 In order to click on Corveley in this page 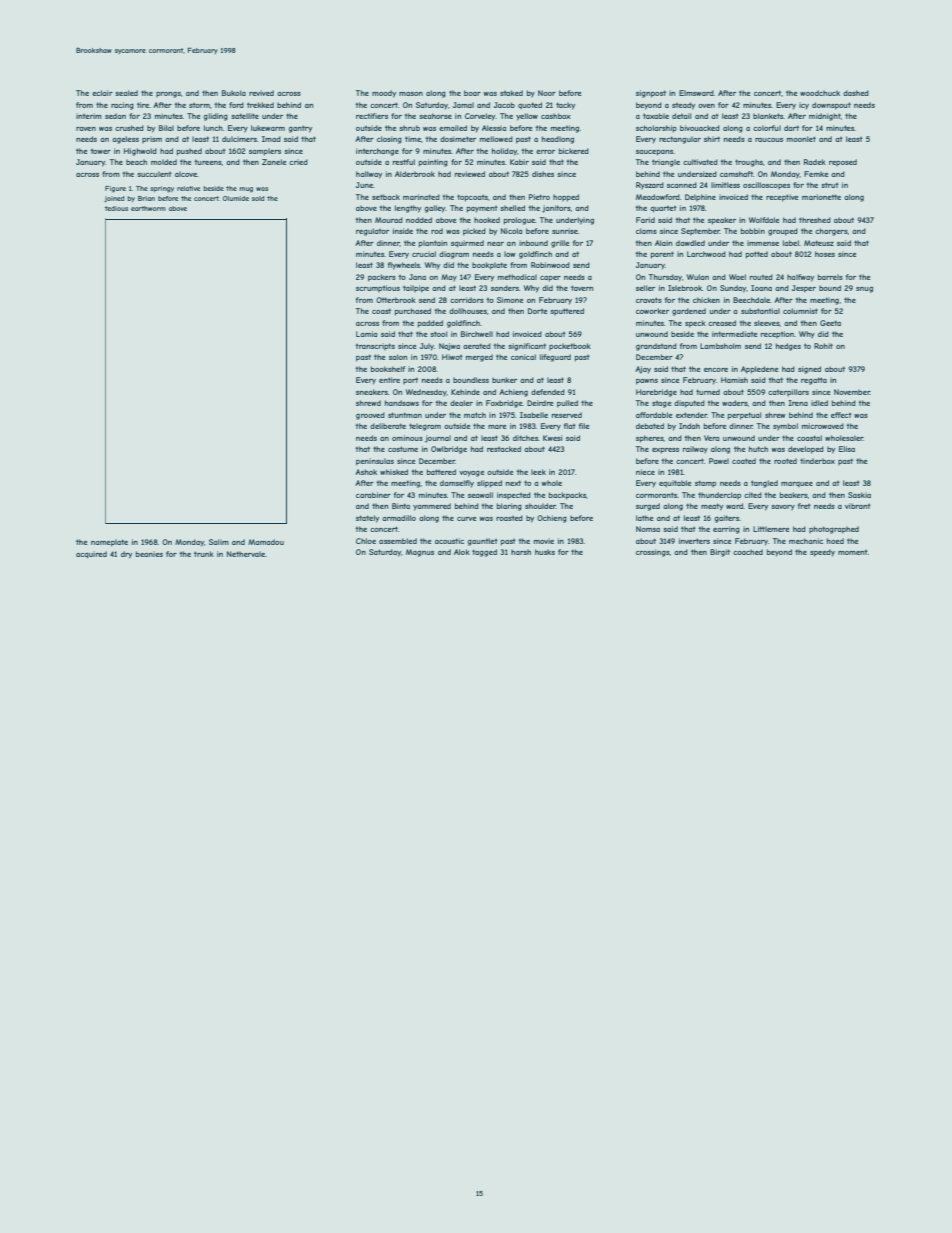, I will do `click(480, 117)`.
